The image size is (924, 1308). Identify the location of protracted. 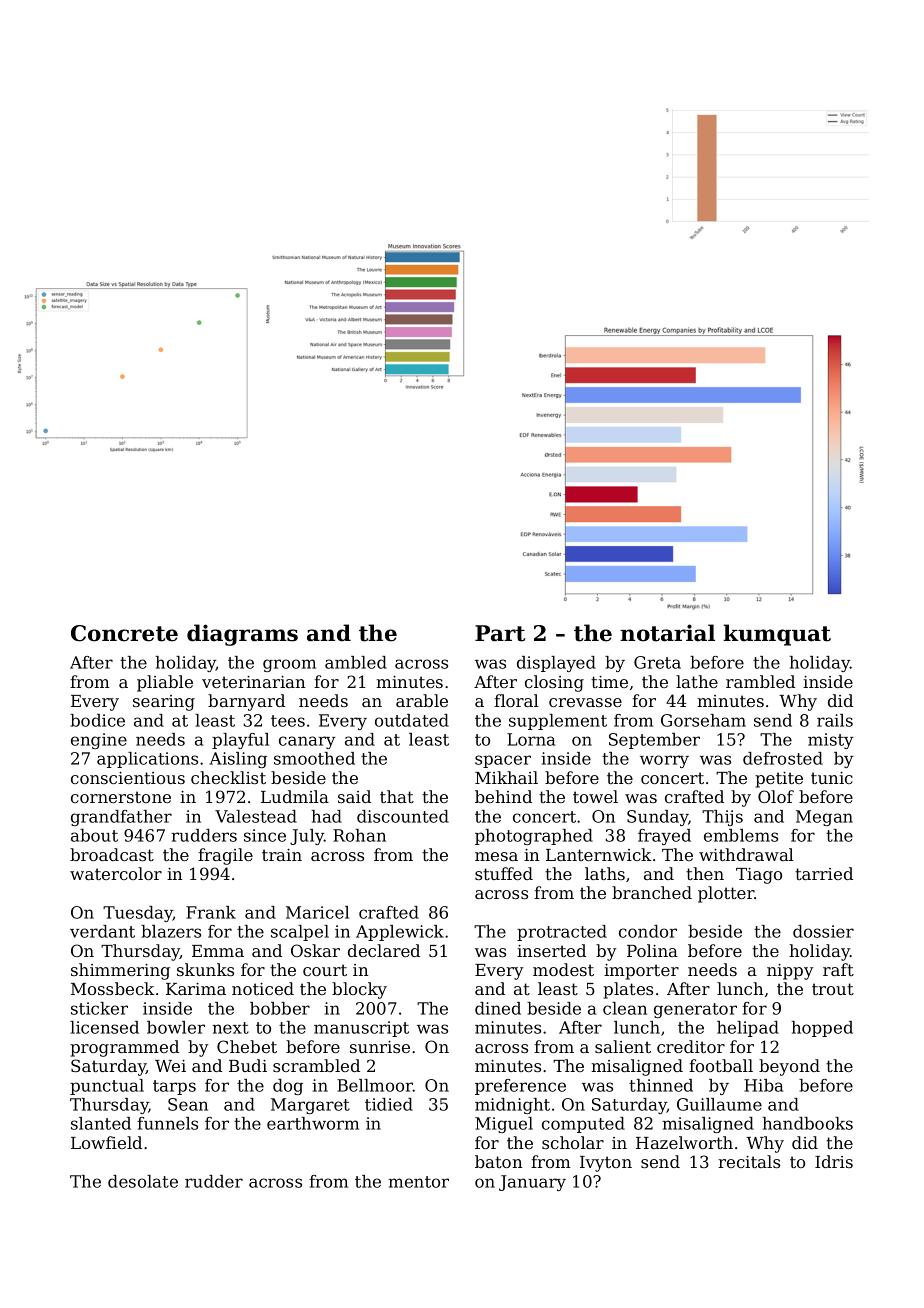
(562, 933).
